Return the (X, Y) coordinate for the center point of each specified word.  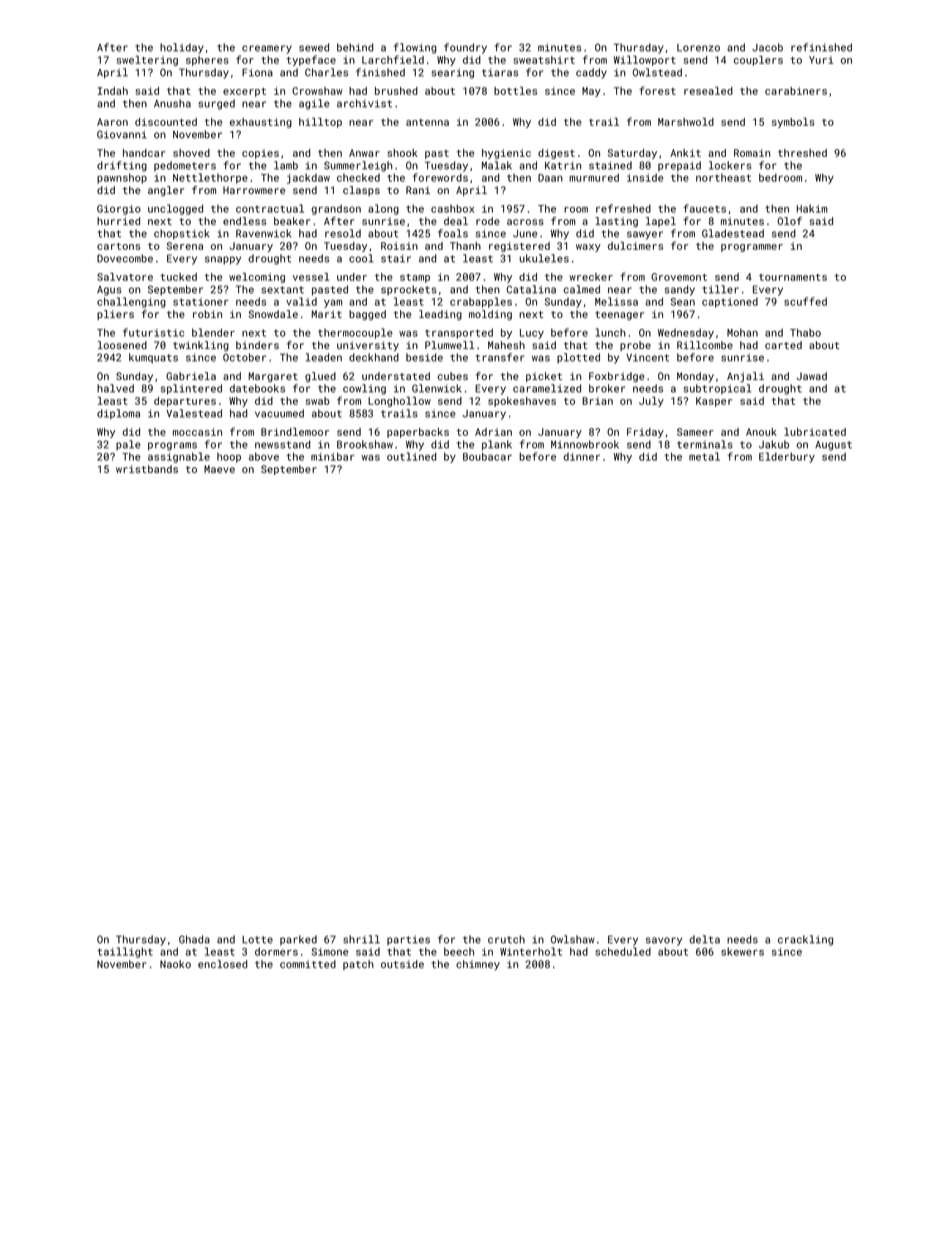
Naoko (175, 964)
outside (402, 964)
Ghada (194, 939)
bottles (515, 91)
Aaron (112, 122)
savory (664, 941)
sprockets (409, 290)
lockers (730, 165)
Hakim (812, 208)
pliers (115, 315)
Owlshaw (573, 939)
